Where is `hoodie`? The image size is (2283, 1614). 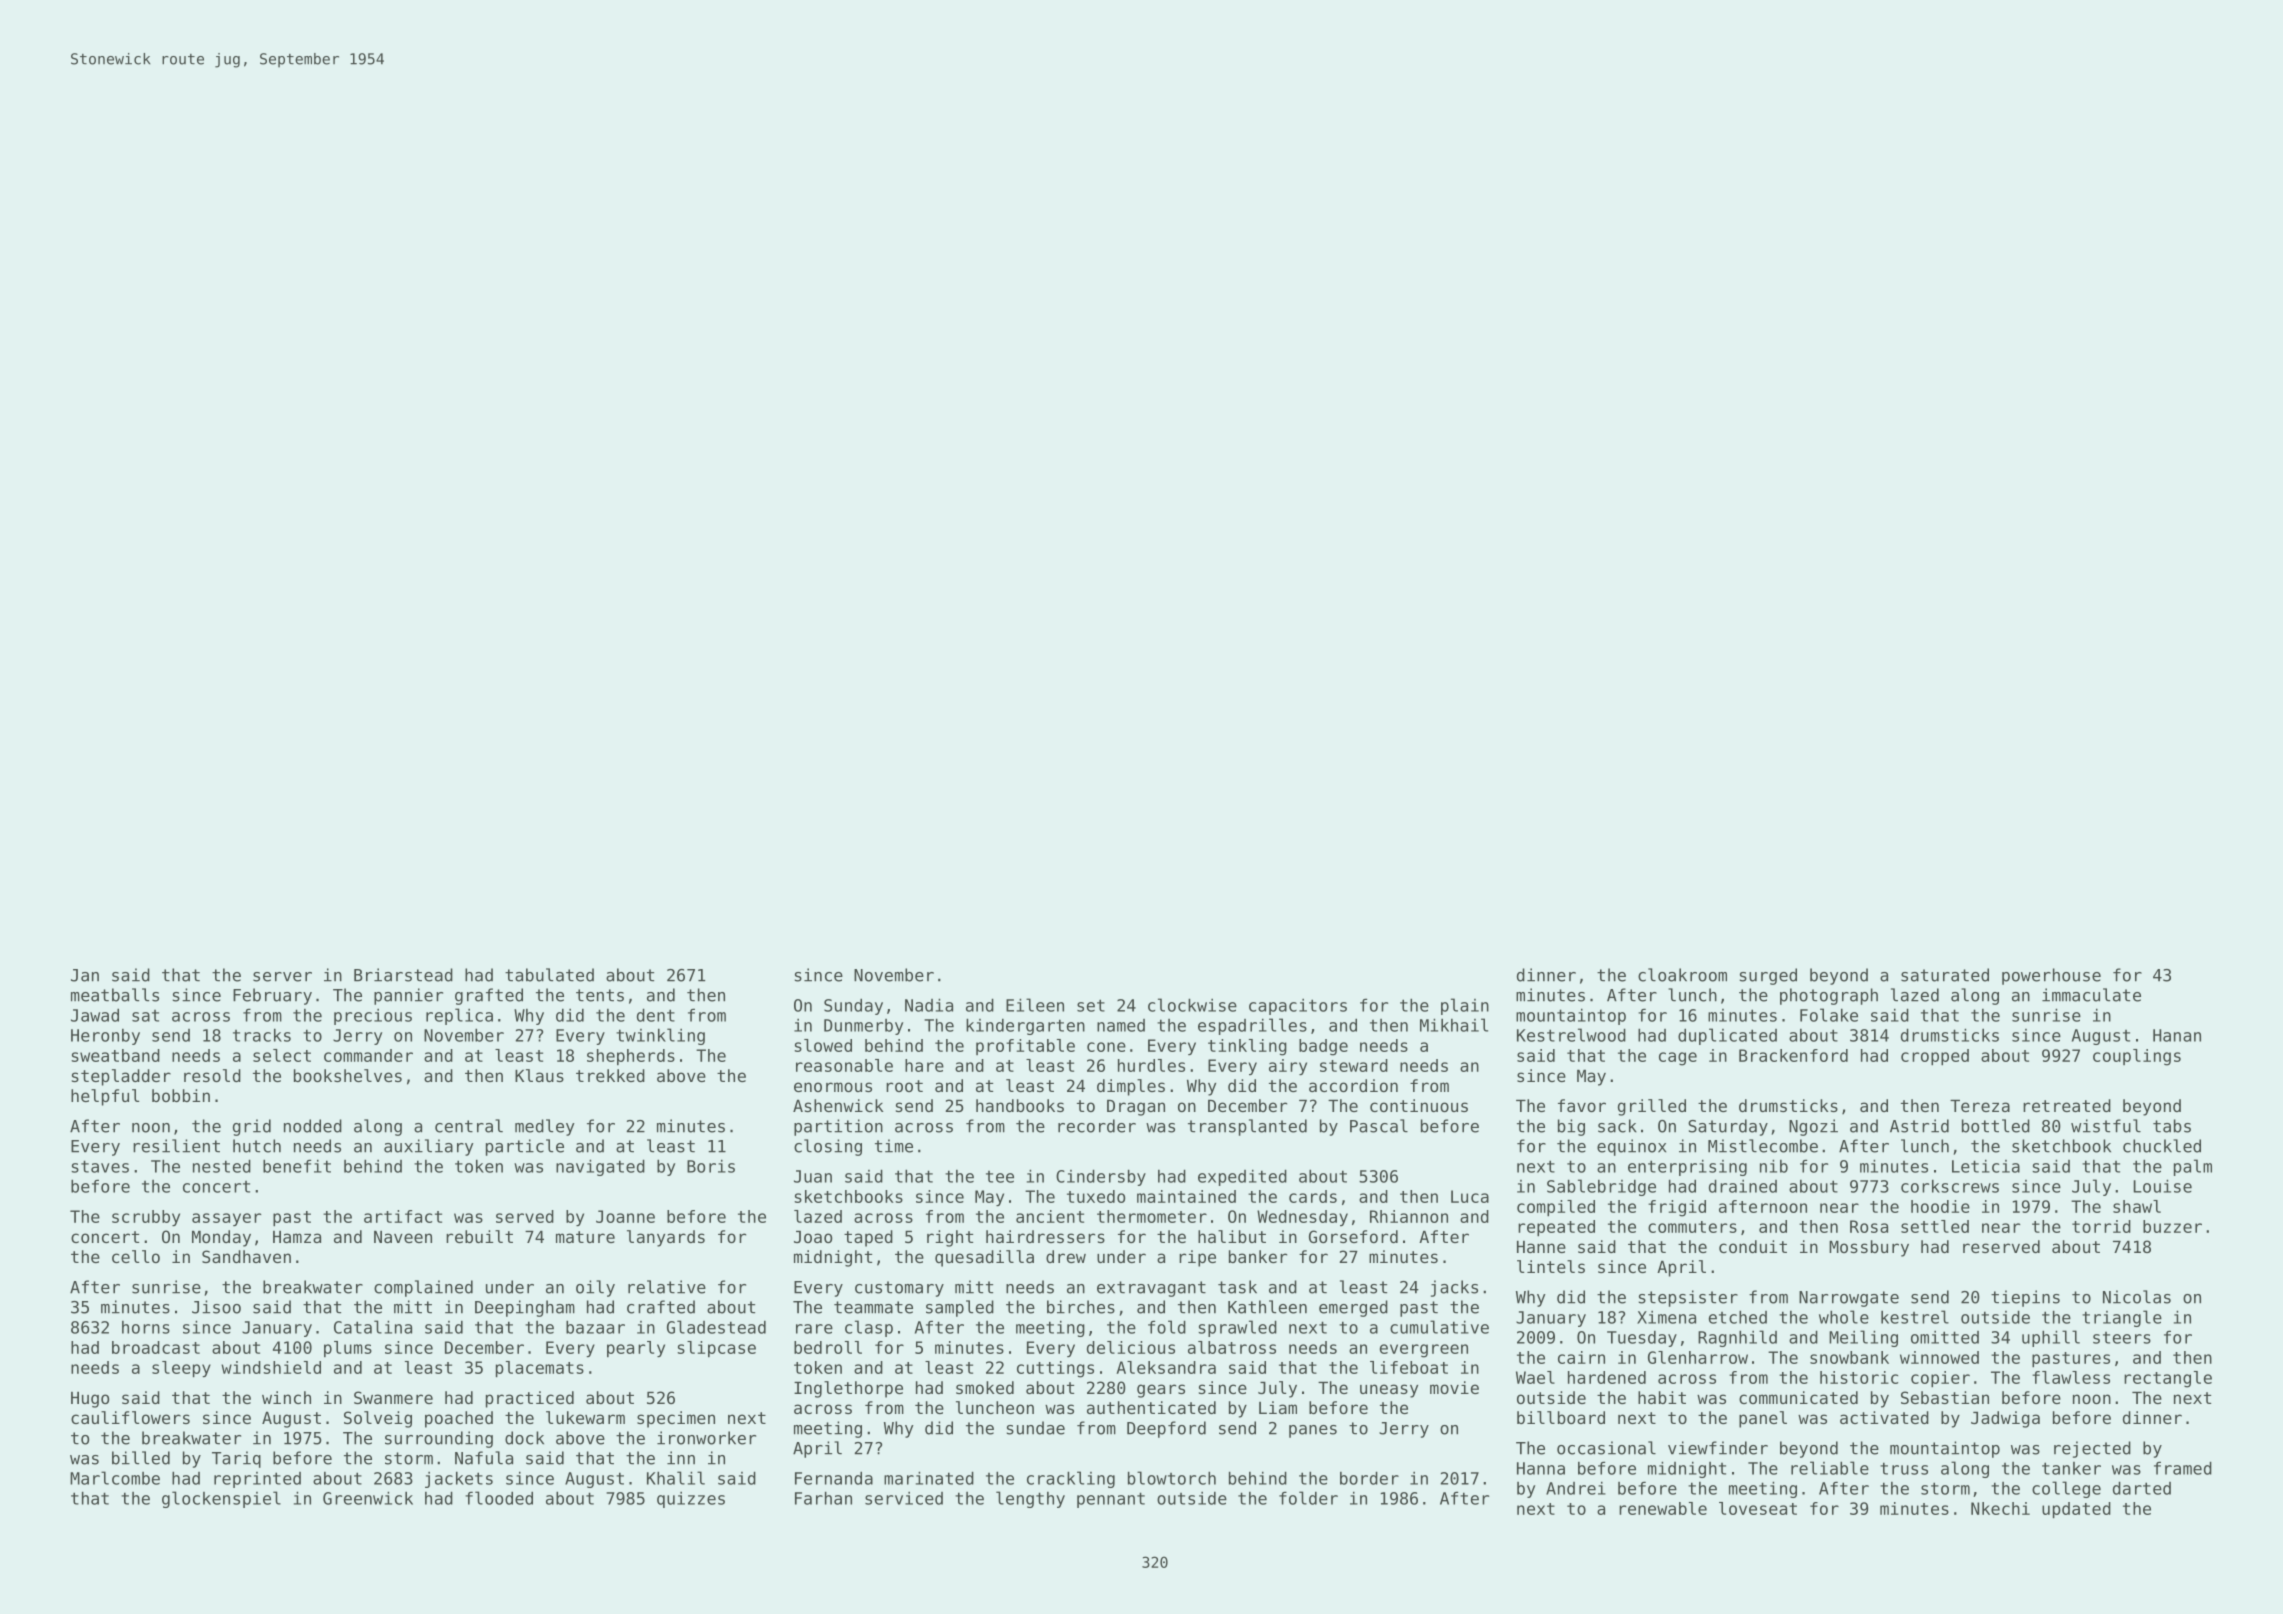 hoodie is located at coordinates (1940, 1206).
